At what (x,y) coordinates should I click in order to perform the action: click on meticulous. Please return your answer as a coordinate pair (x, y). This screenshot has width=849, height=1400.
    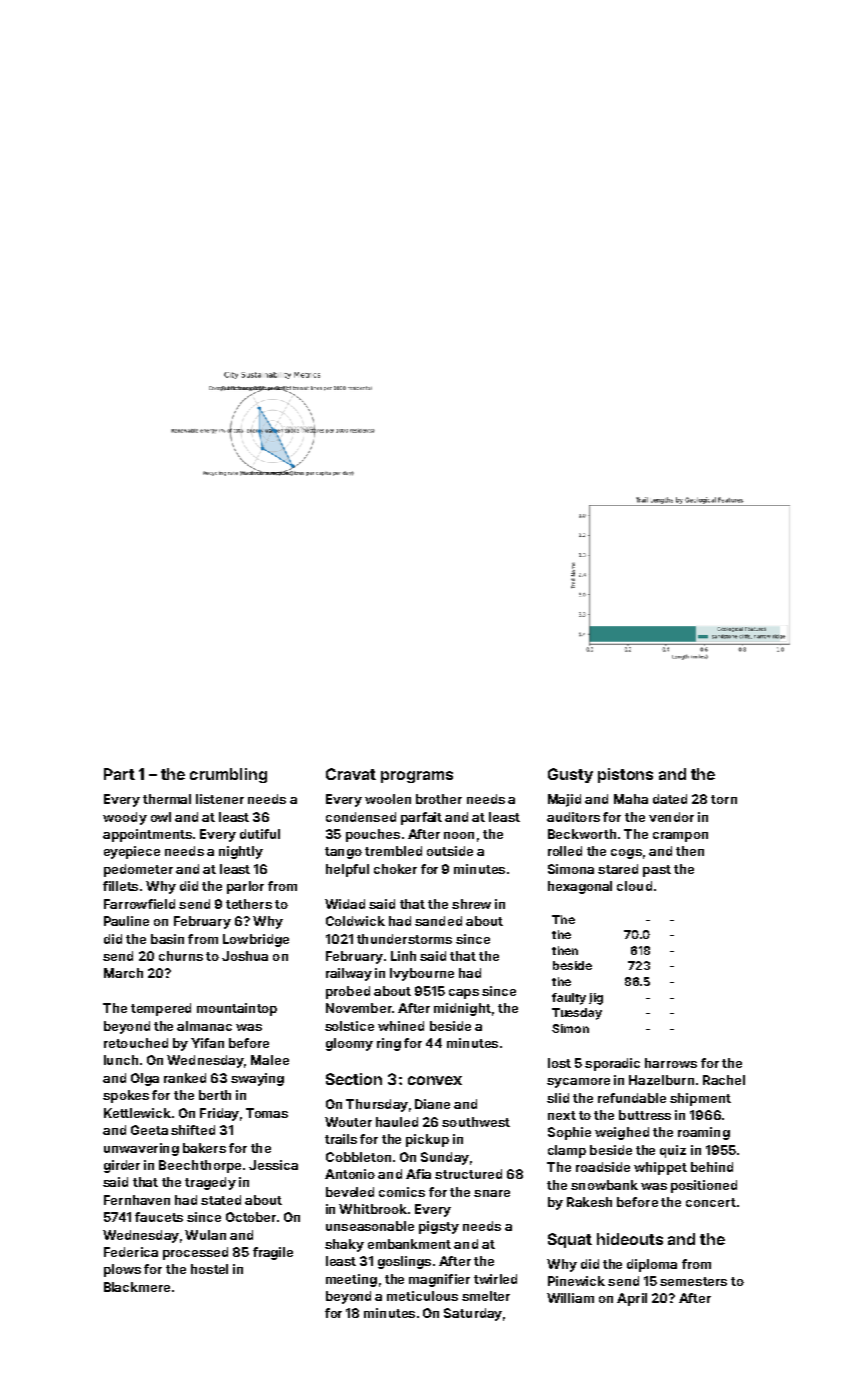
    Looking at the image, I should click on (422, 1296).
